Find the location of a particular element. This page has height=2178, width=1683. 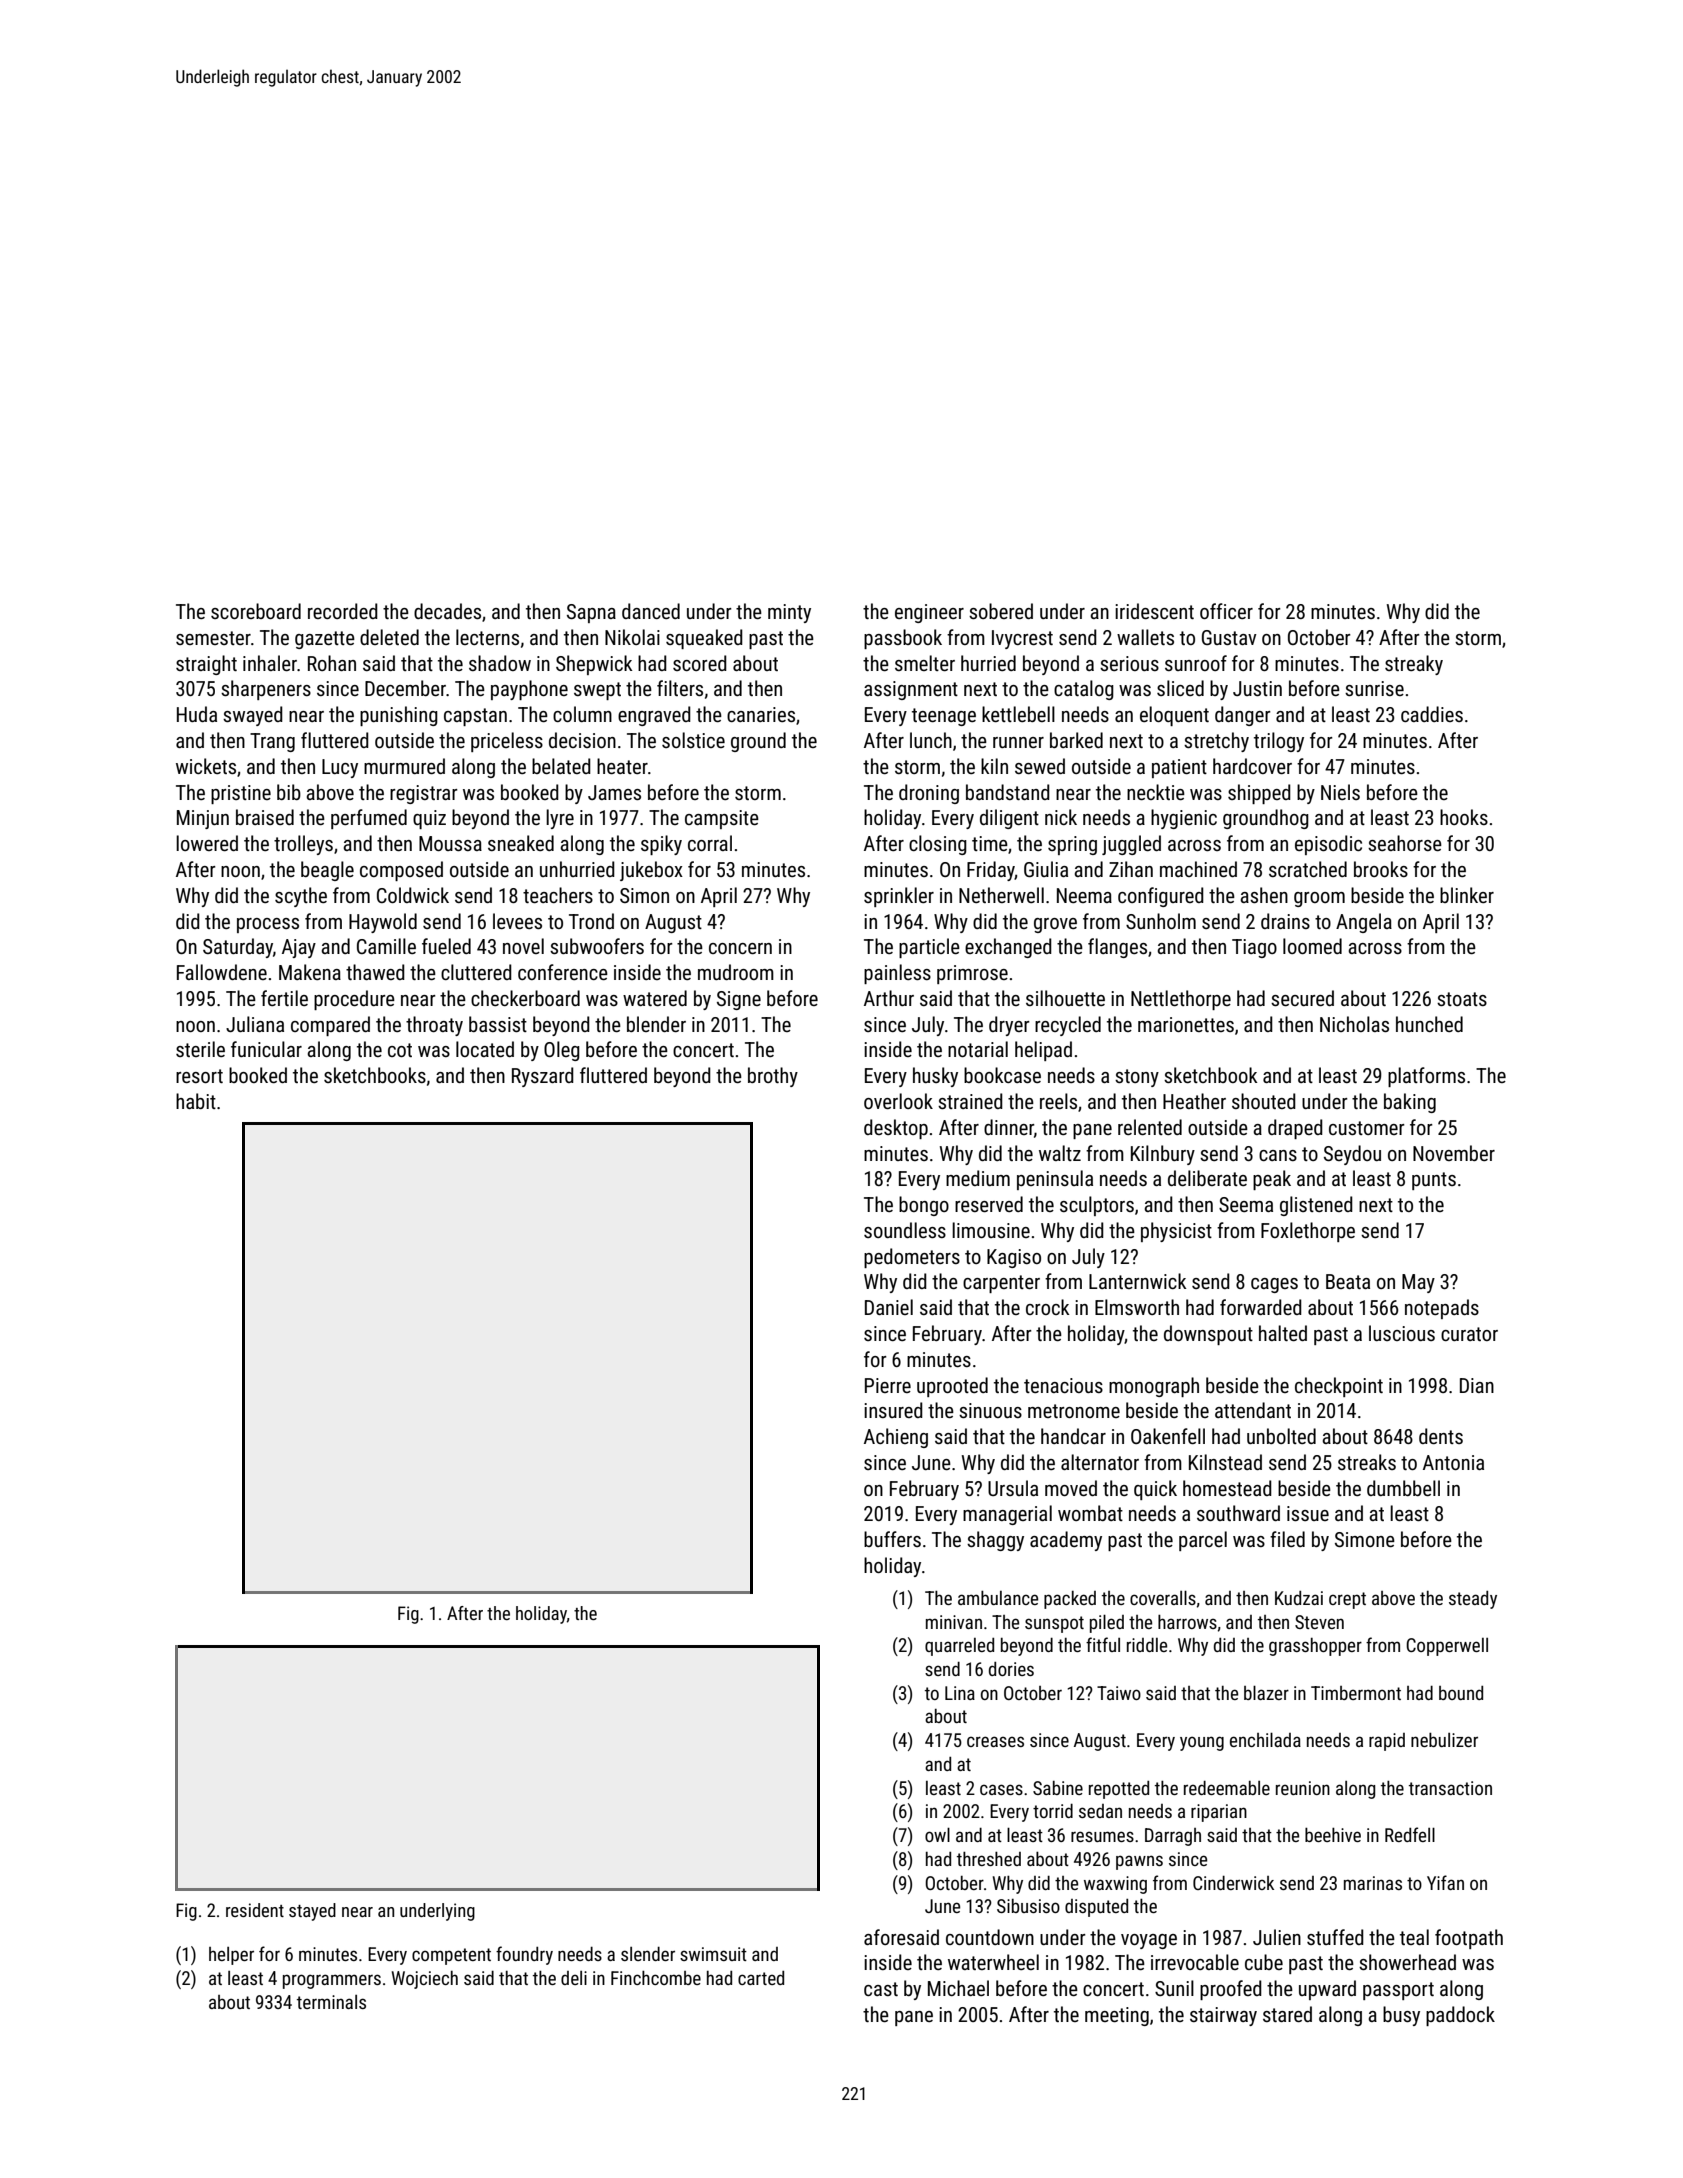

riddle is located at coordinates (1147, 1645).
